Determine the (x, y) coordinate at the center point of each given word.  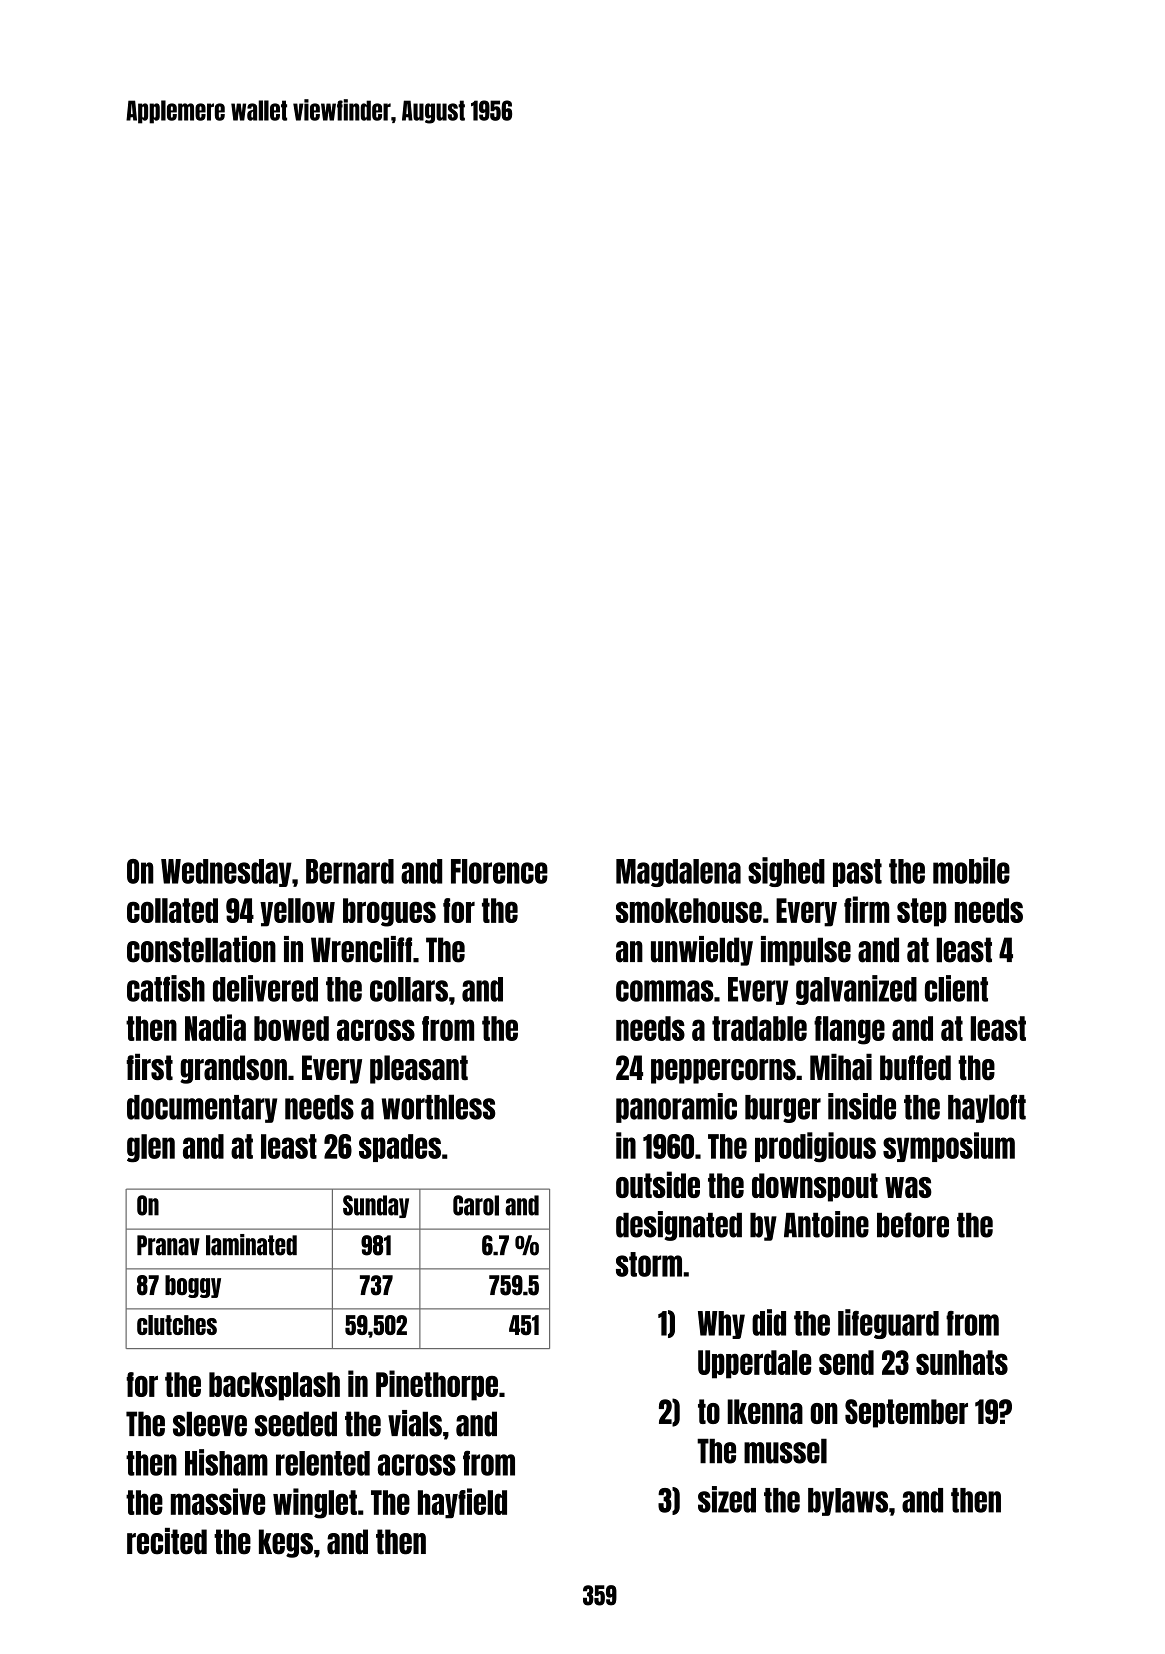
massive (218, 1501)
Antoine (826, 1224)
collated (172, 910)
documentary (202, 1109)
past (857, 873)
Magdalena (678, 873)
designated (679, 1226)
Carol (476, 1205)
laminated (251, 1245)
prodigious (815, 1147)
